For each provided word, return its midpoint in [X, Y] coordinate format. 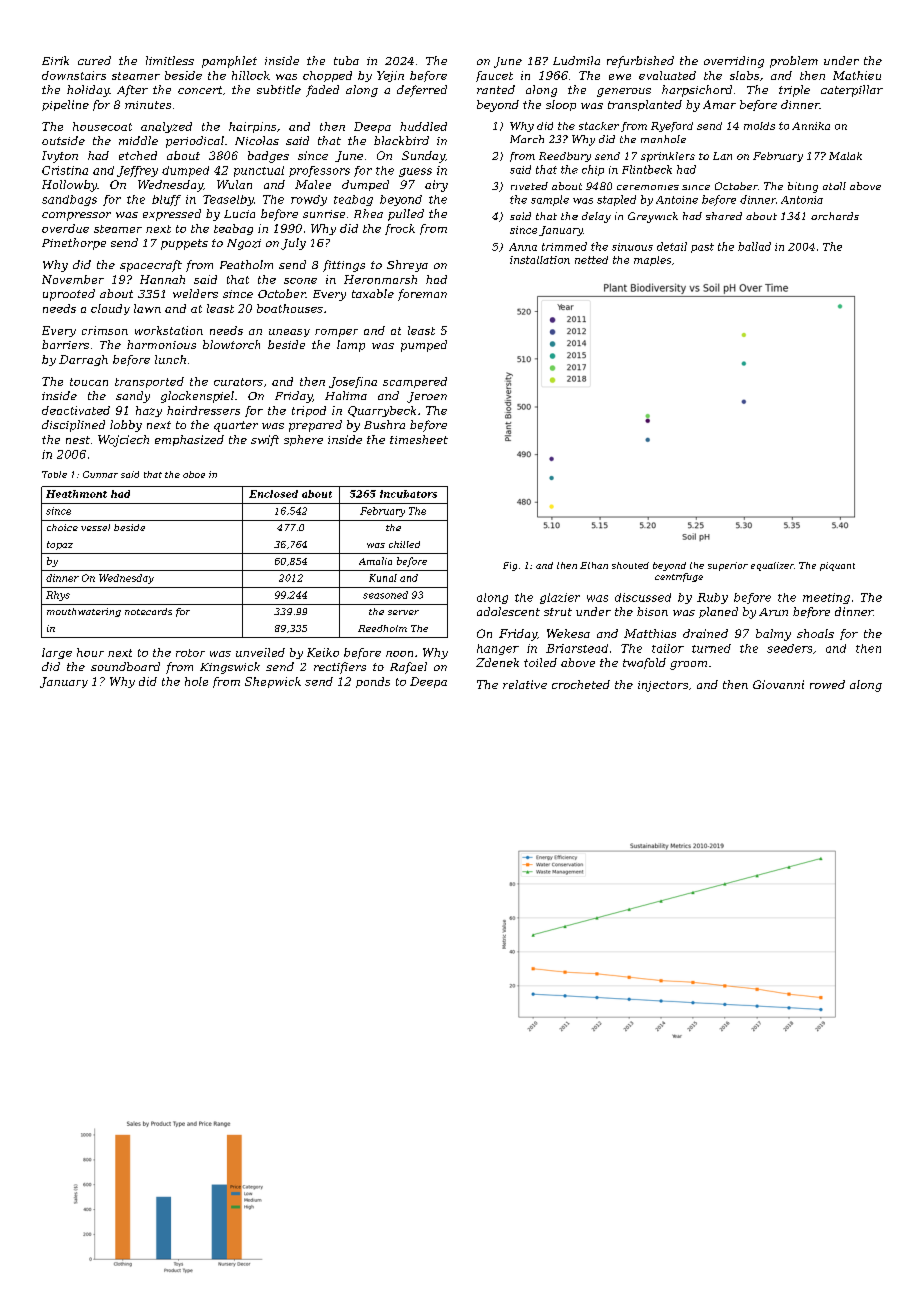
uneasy [289, 333]
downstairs [74, 75]
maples [652, 261]
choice [62, 527]
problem [794, 62]
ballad [754, 246]
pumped [424, 346]
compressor [76, 216]
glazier [560, 598]
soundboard [125, 666]
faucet [494, 76]
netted [591, 260]
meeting [826, 598]
